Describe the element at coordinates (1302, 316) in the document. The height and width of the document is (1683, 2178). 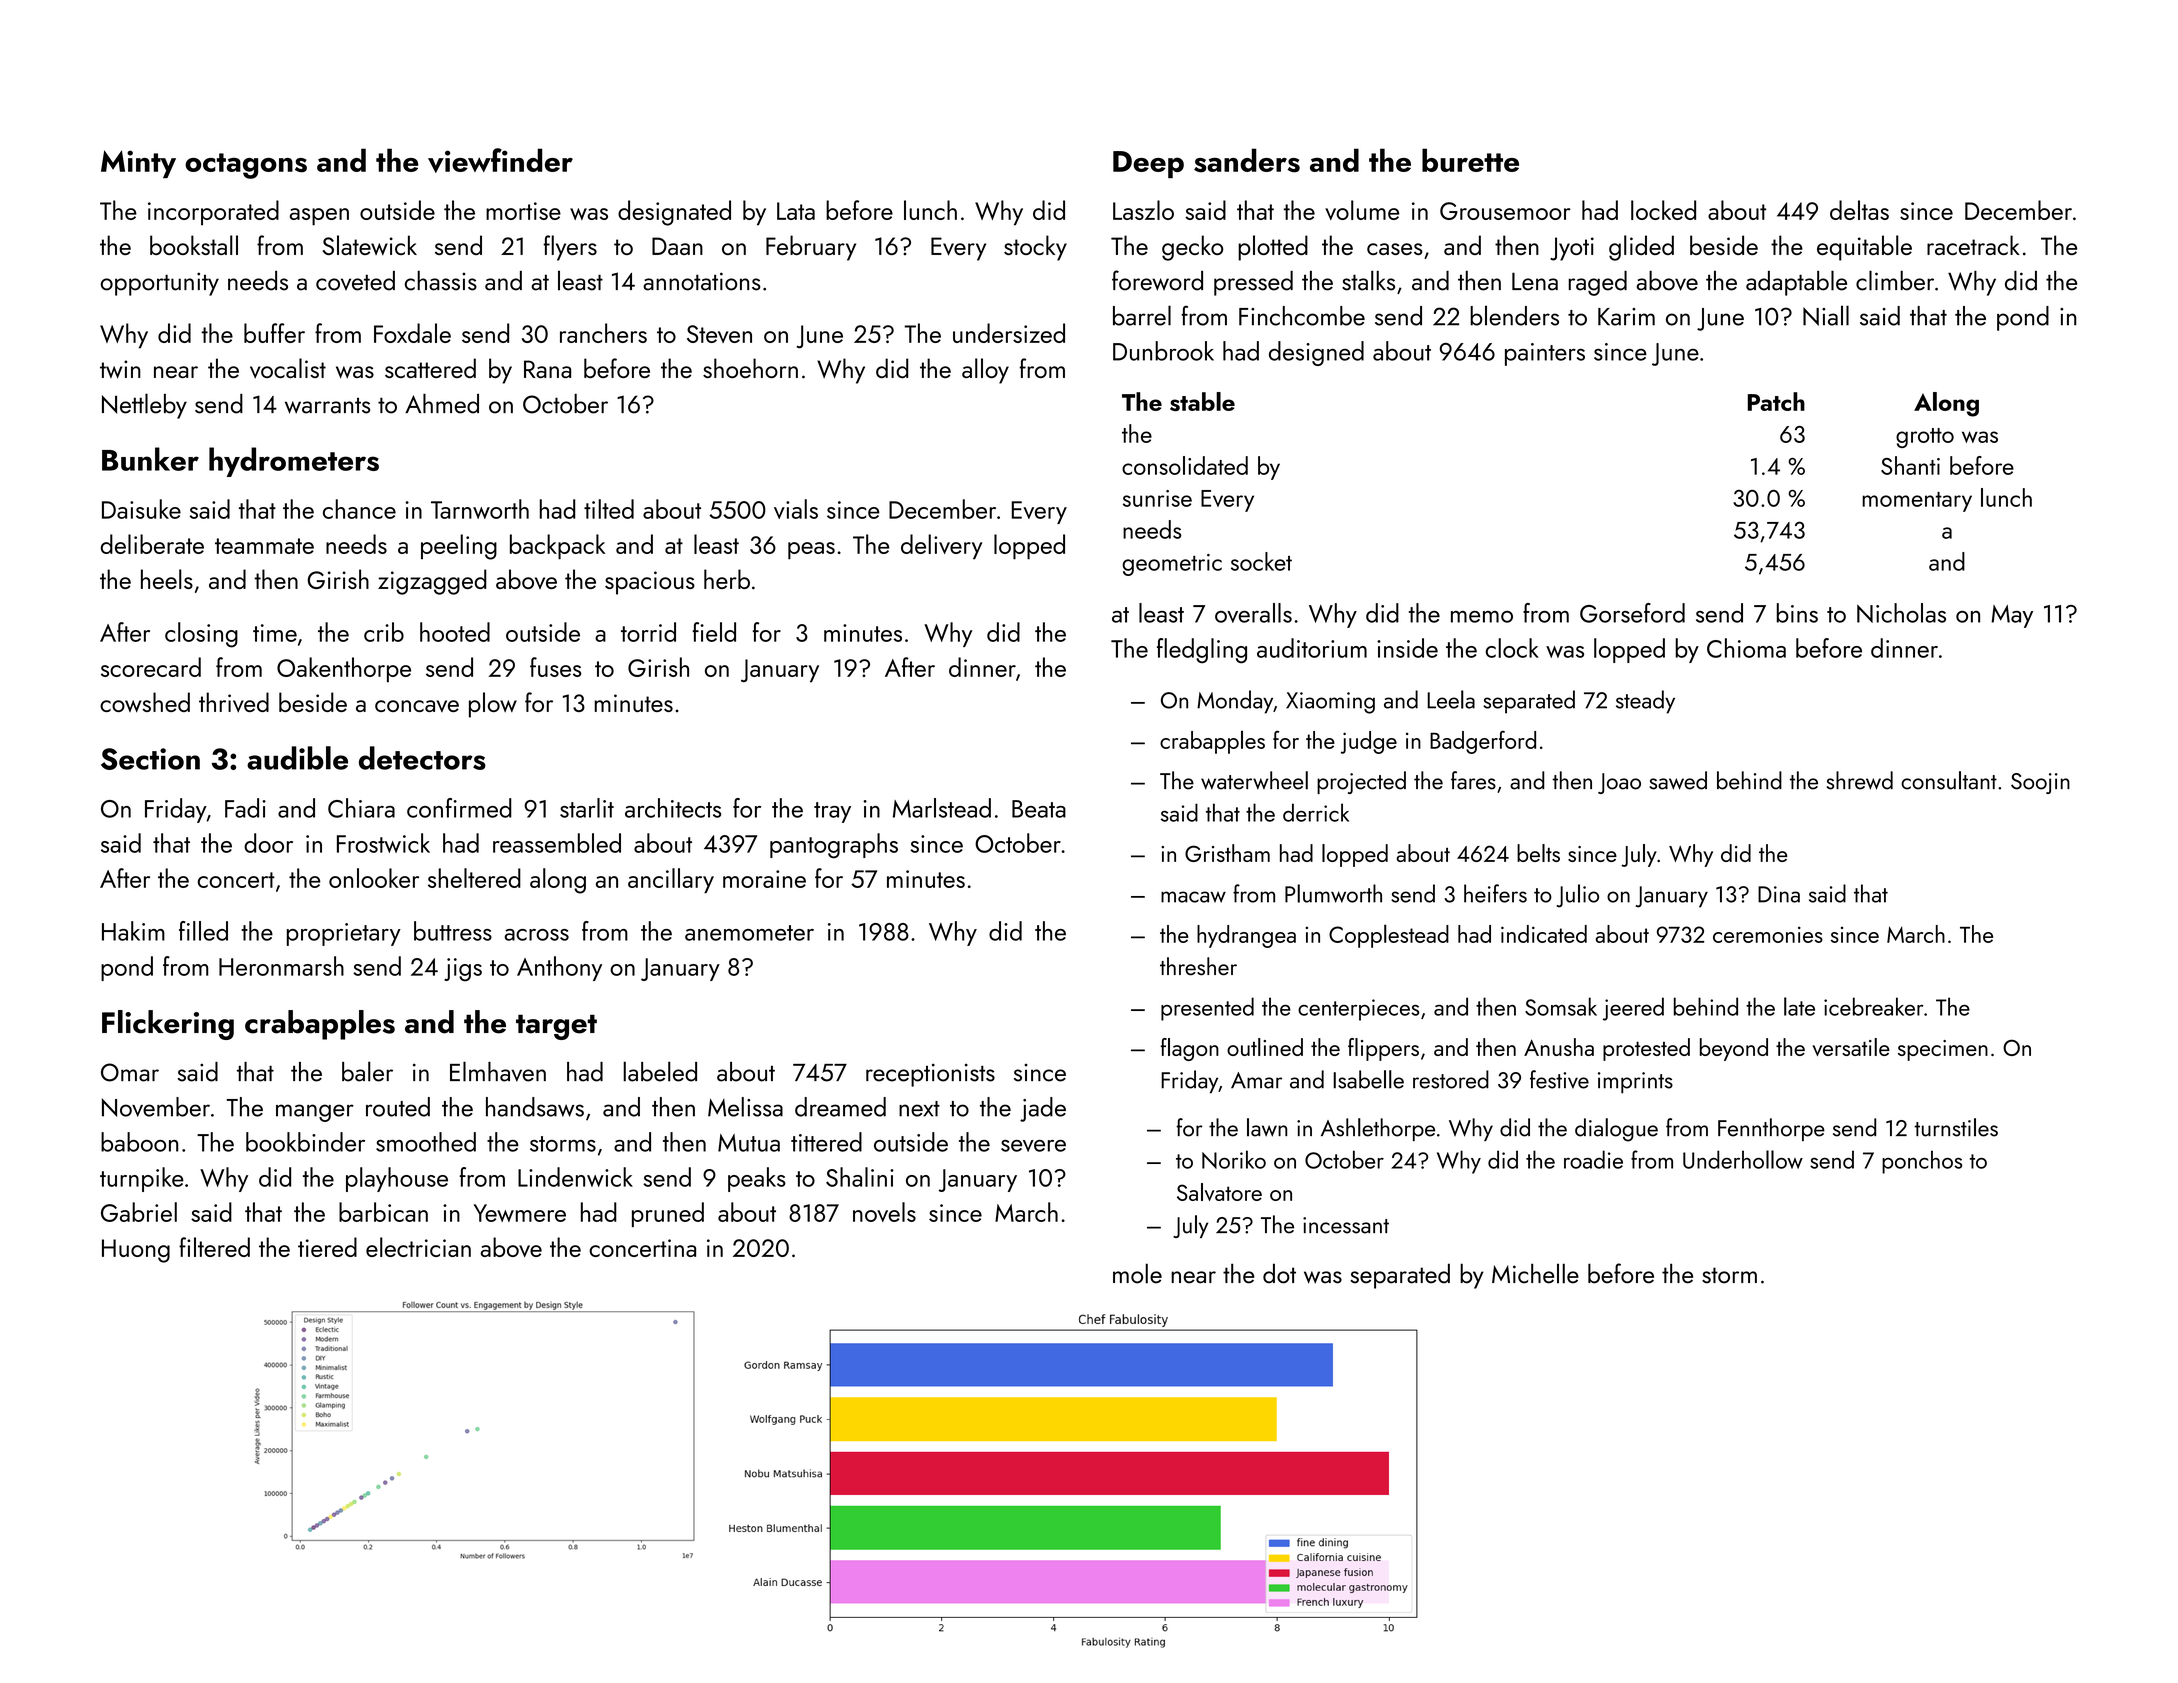
I see `Finchcombe` at that location.
